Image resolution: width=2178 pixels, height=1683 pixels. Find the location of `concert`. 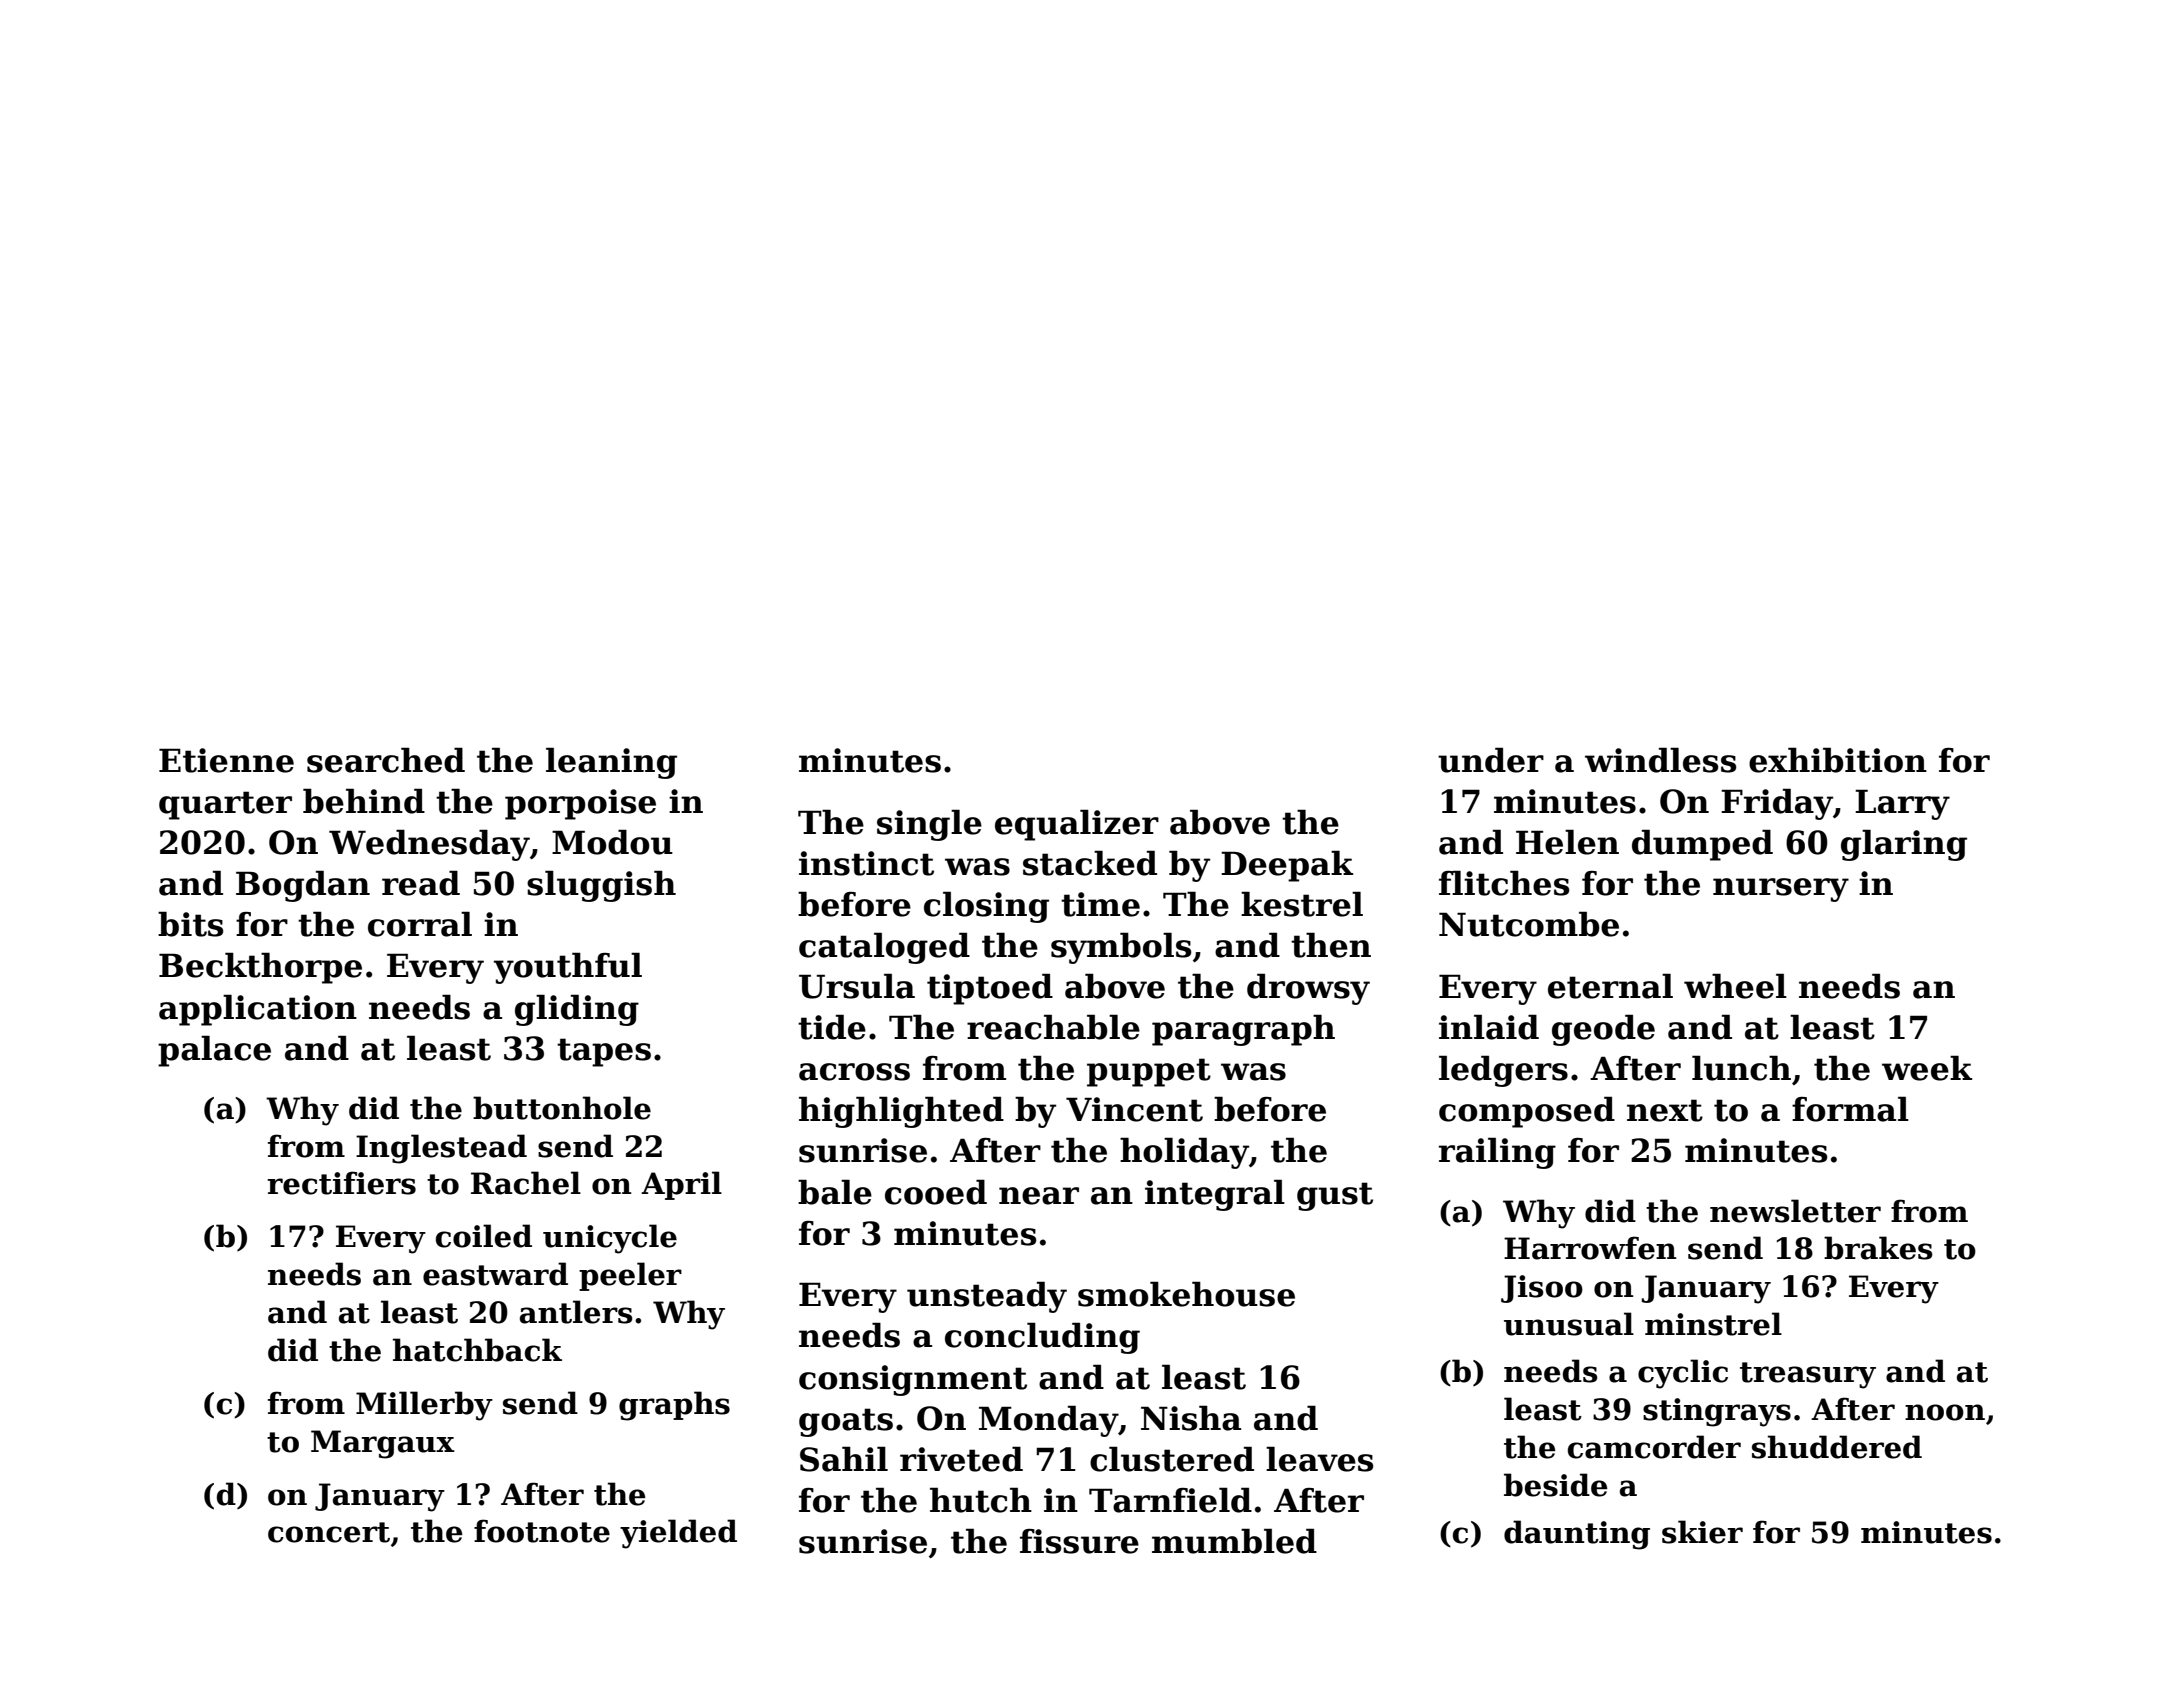

concert is located at coordinates (329, 1532).
